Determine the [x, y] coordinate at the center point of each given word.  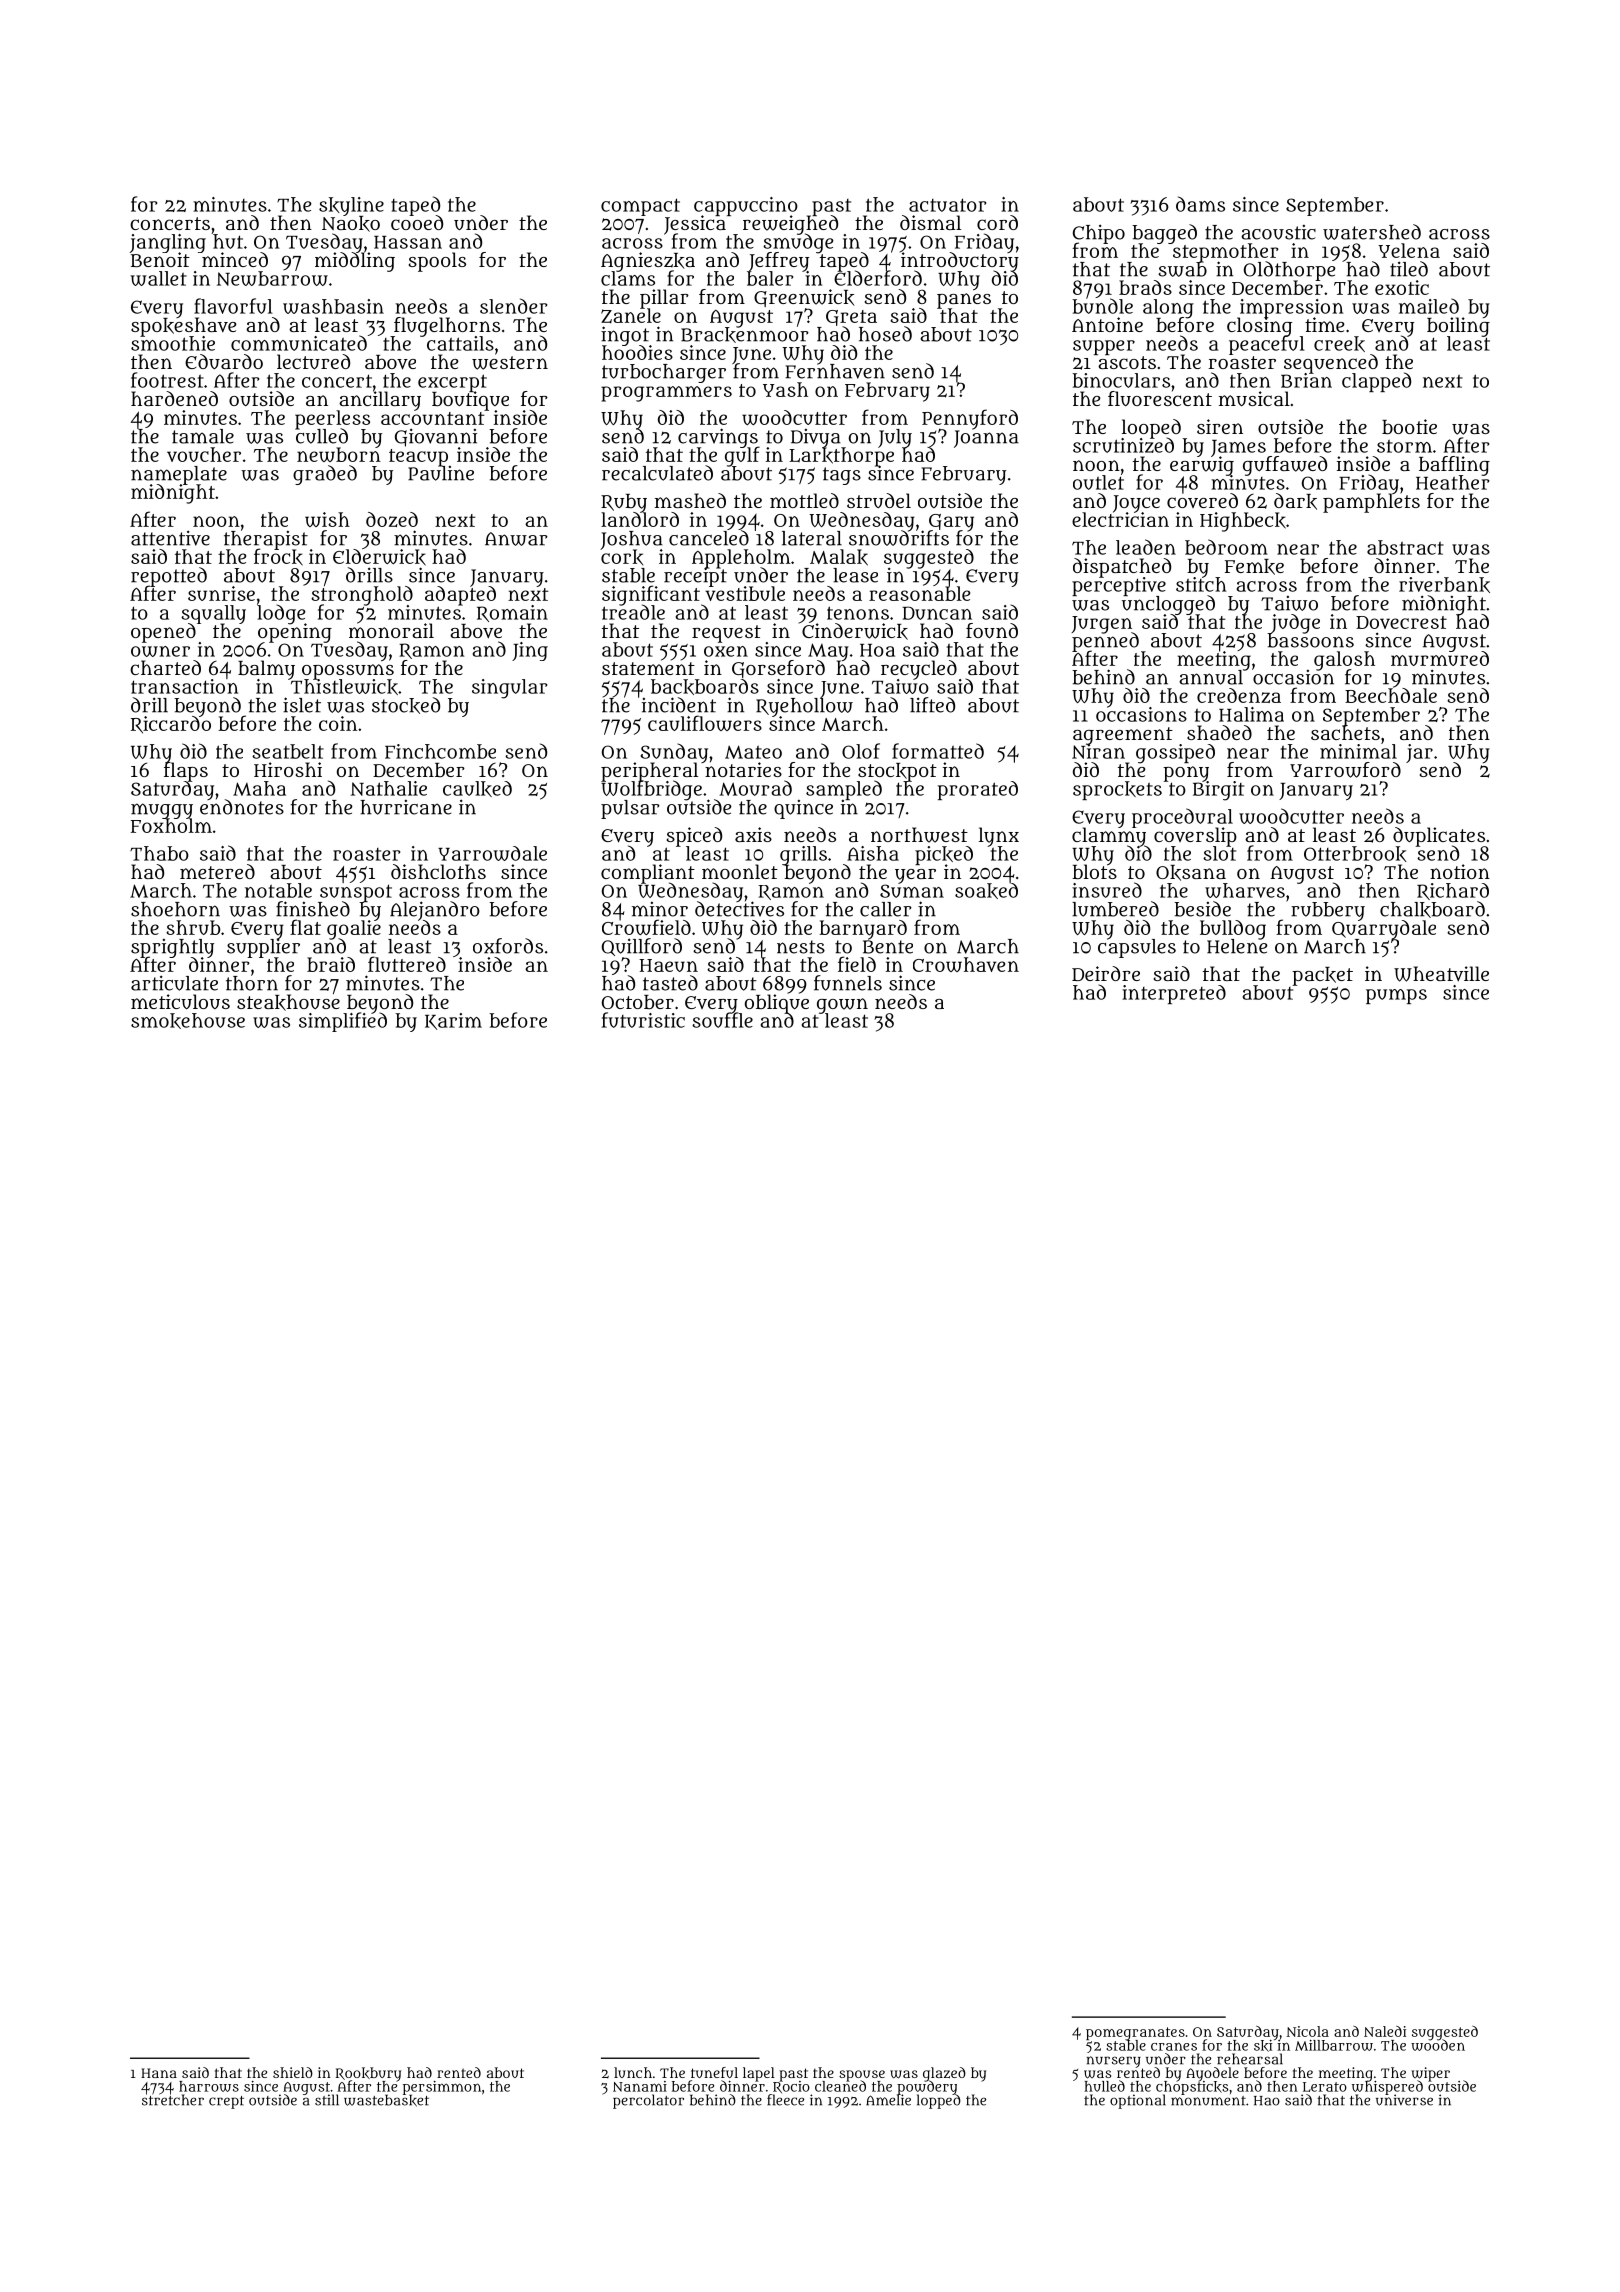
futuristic [643, 1020]
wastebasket [386, 2101]
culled [321, 436]
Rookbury [368, 2074]
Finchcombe [440, 751]
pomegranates [1135, 2033]
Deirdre [1106, 973]
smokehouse [188, 1021]
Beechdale [1391, 695]
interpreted [1174, 994]
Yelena [1409, 250]
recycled [919, 669]
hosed [885, 334]
